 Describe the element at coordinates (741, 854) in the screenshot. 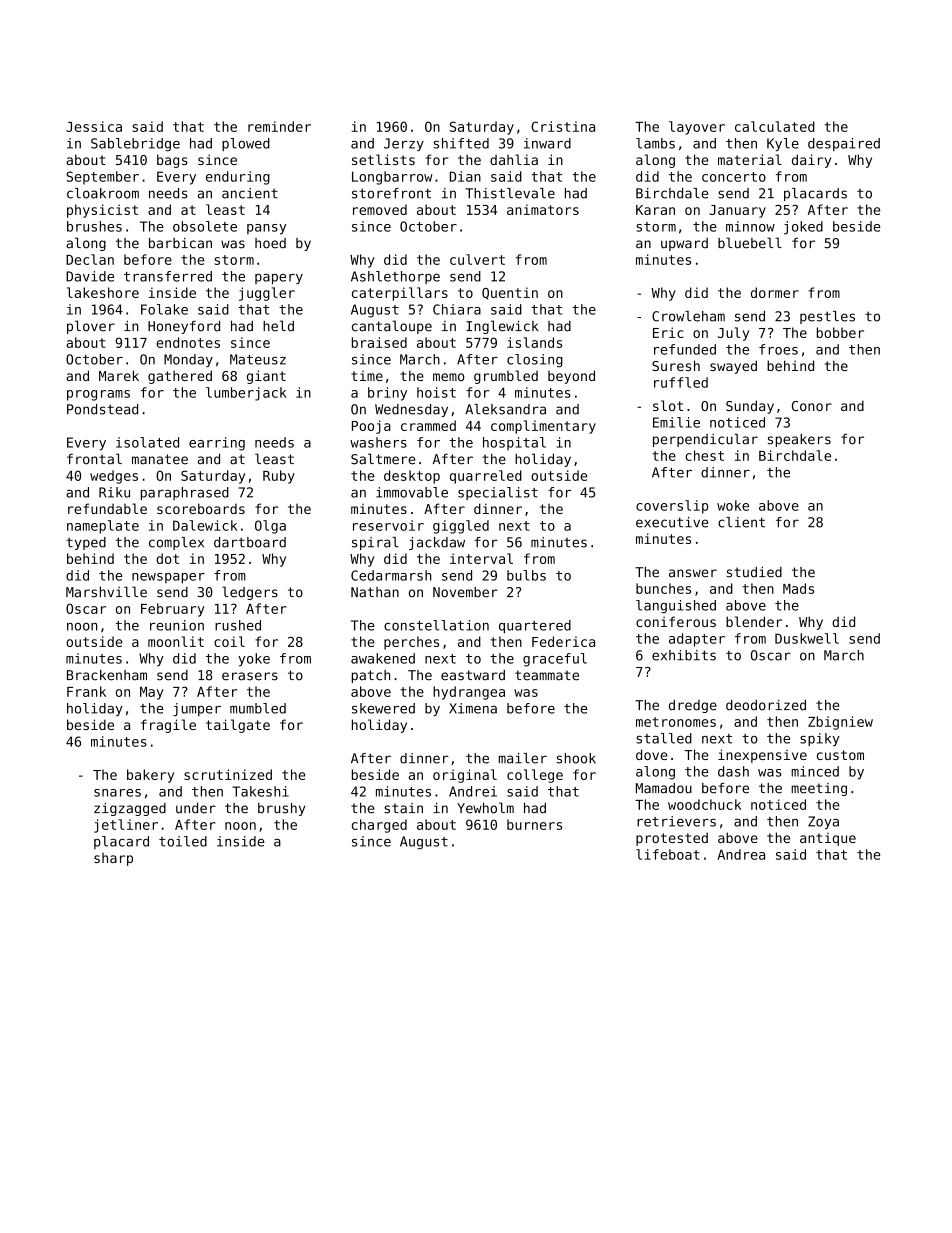

I see `Andrea` at that location.
